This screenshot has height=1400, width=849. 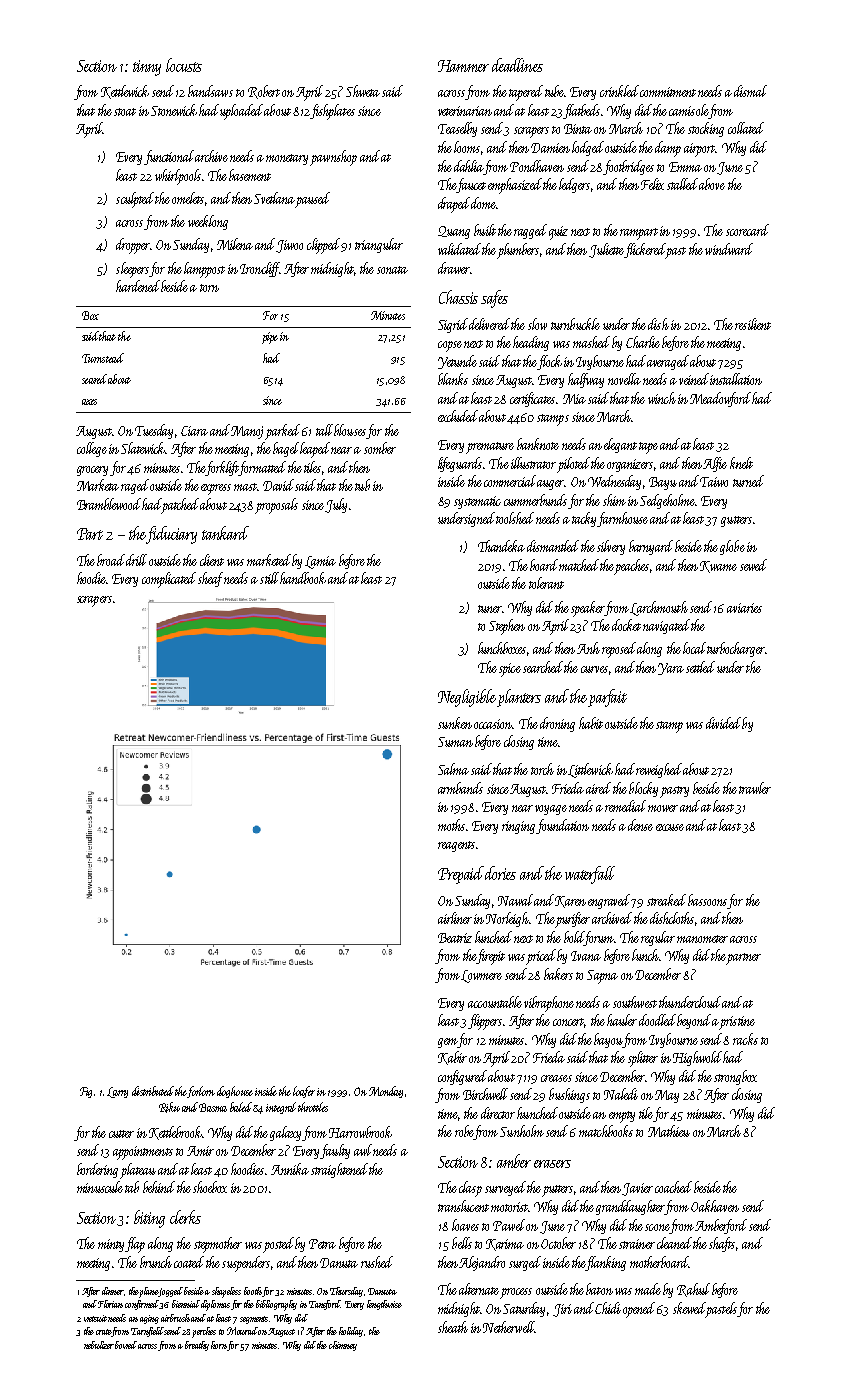 I want to click on dinner, so click(x=113, y=1291).
